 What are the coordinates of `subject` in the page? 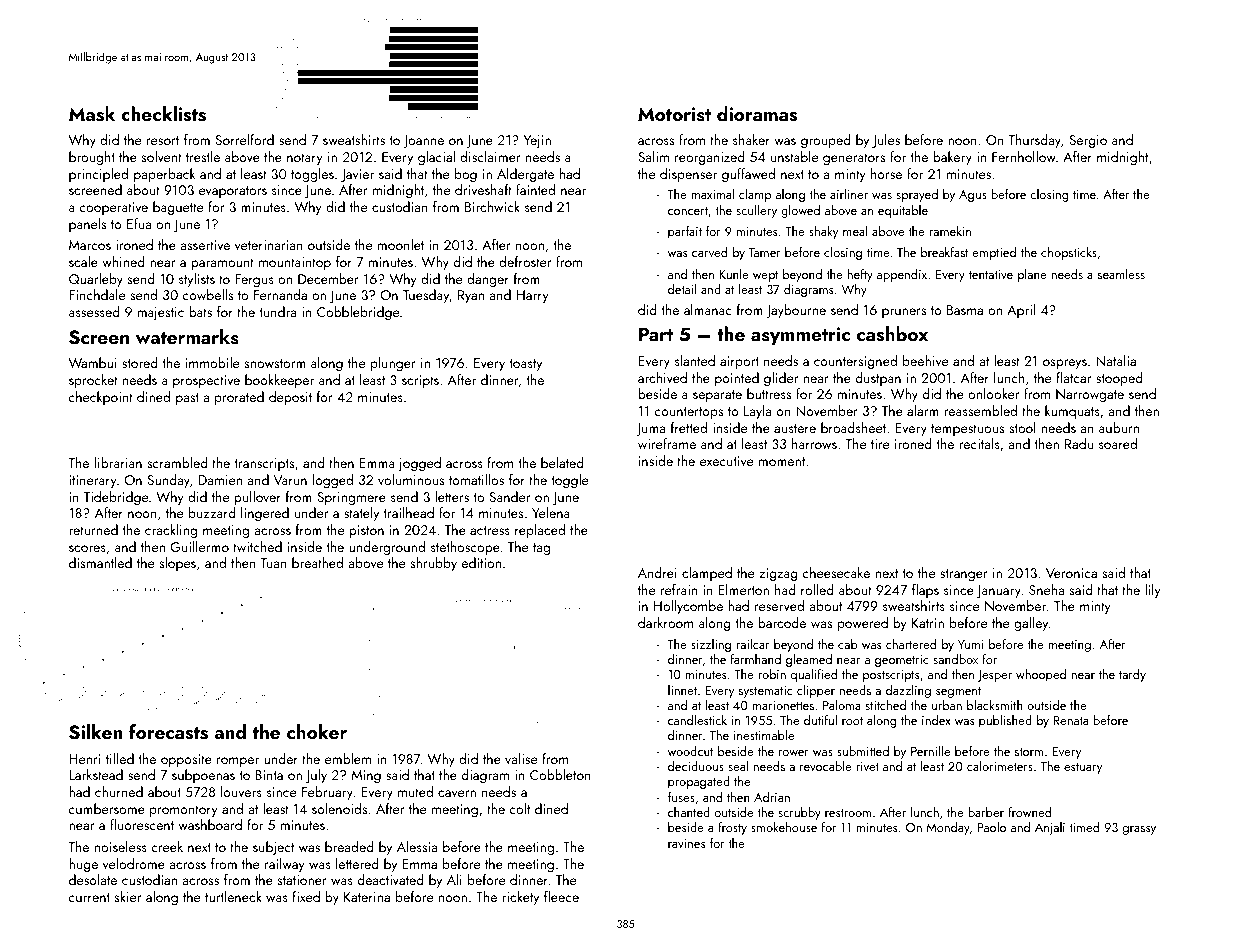 It's located at (273, 848).
